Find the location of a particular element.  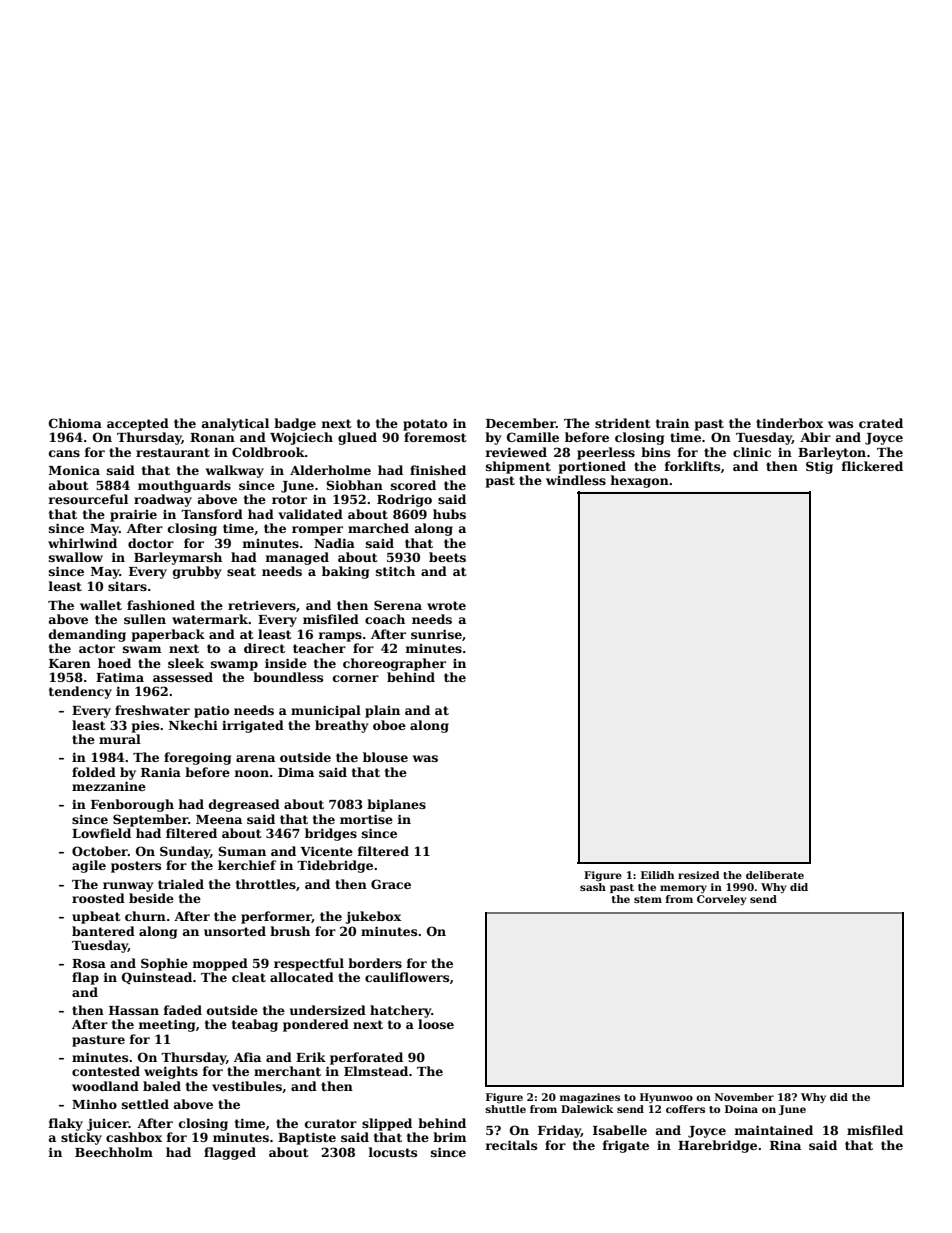

December is located at coordinates (521, 423).
